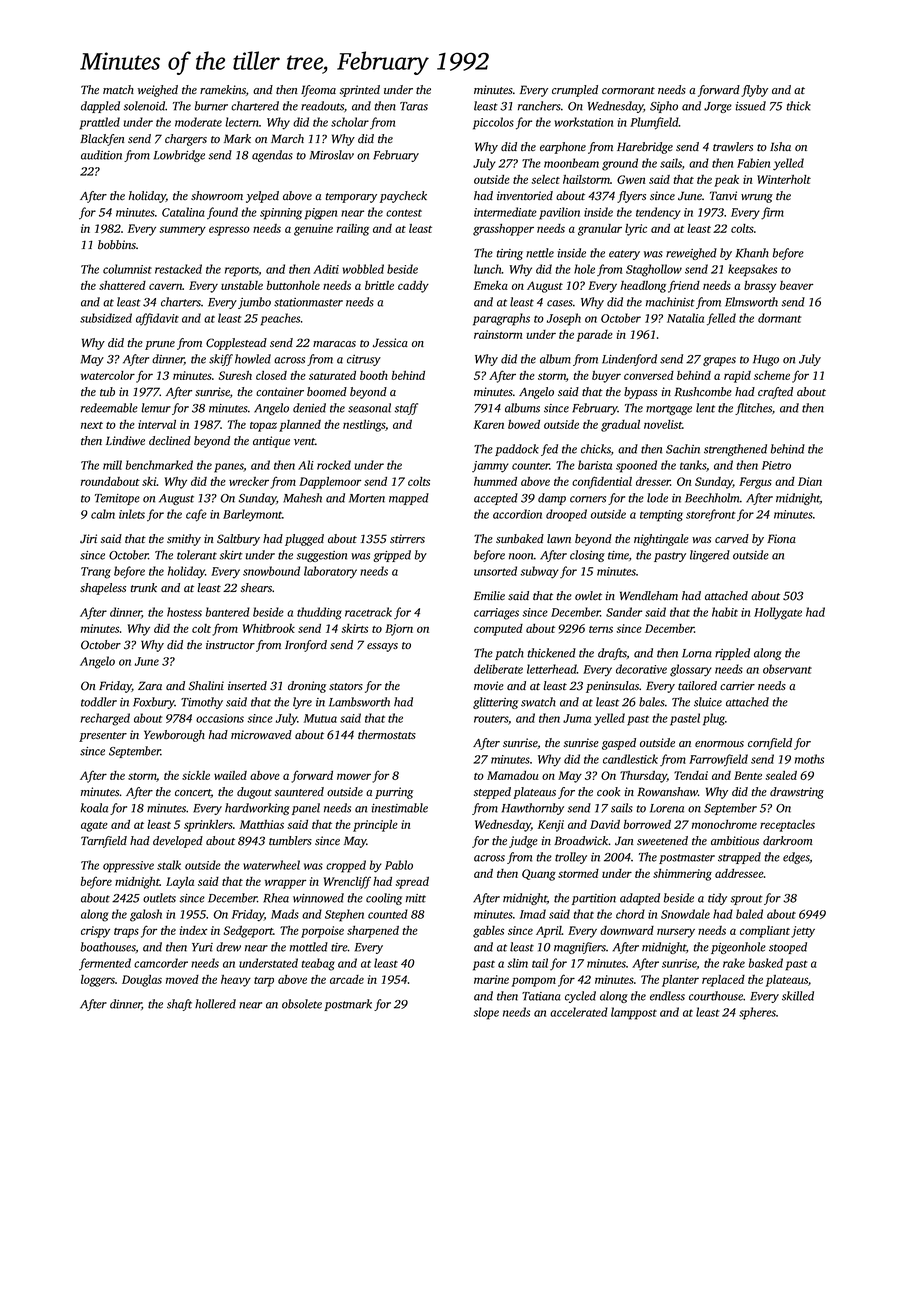 The height and width of the page is (1316, 908). I want to click on koala, so click(94, 808).
